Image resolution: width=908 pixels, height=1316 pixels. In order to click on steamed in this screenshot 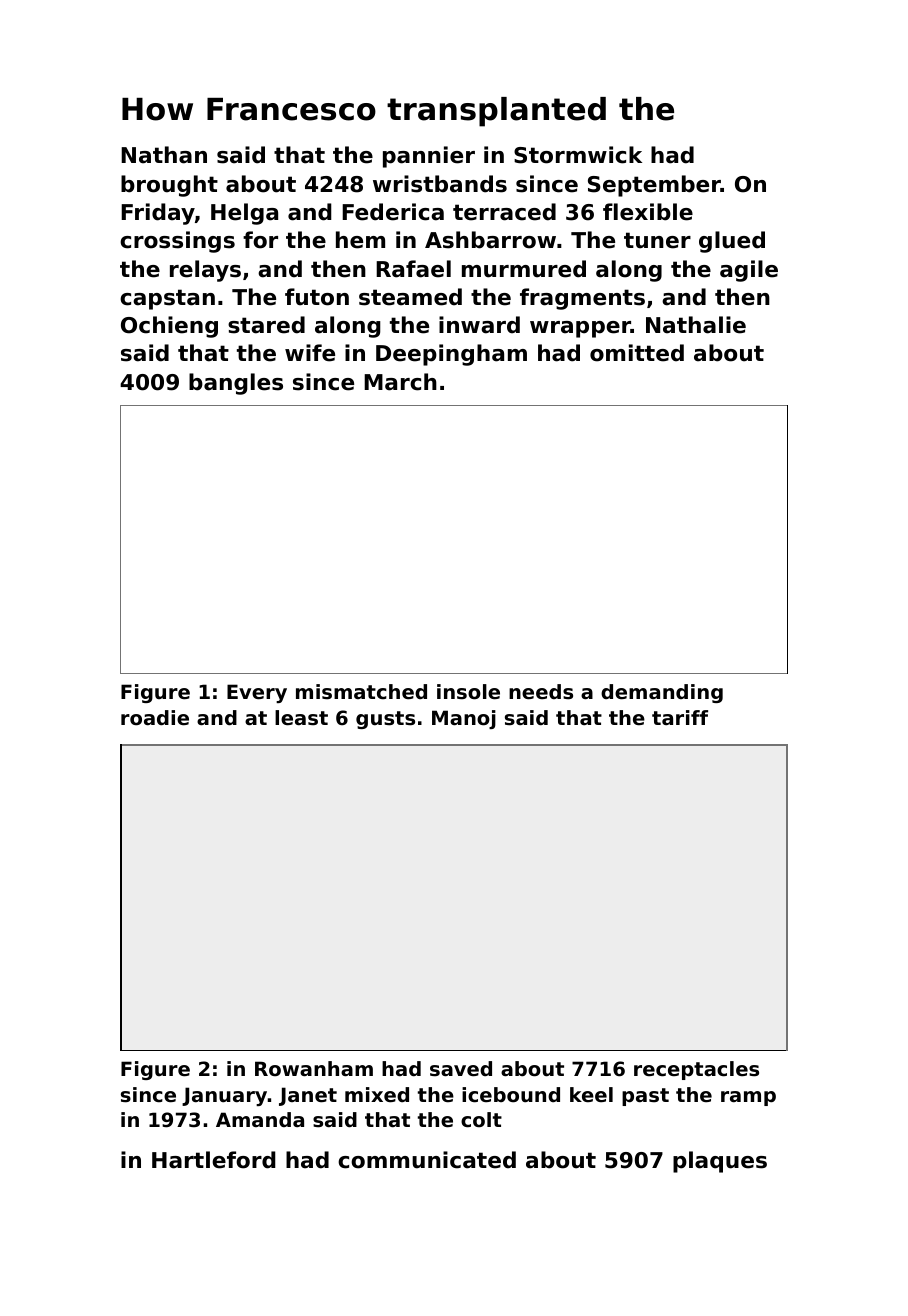, I will do `click(410, 297)`.
